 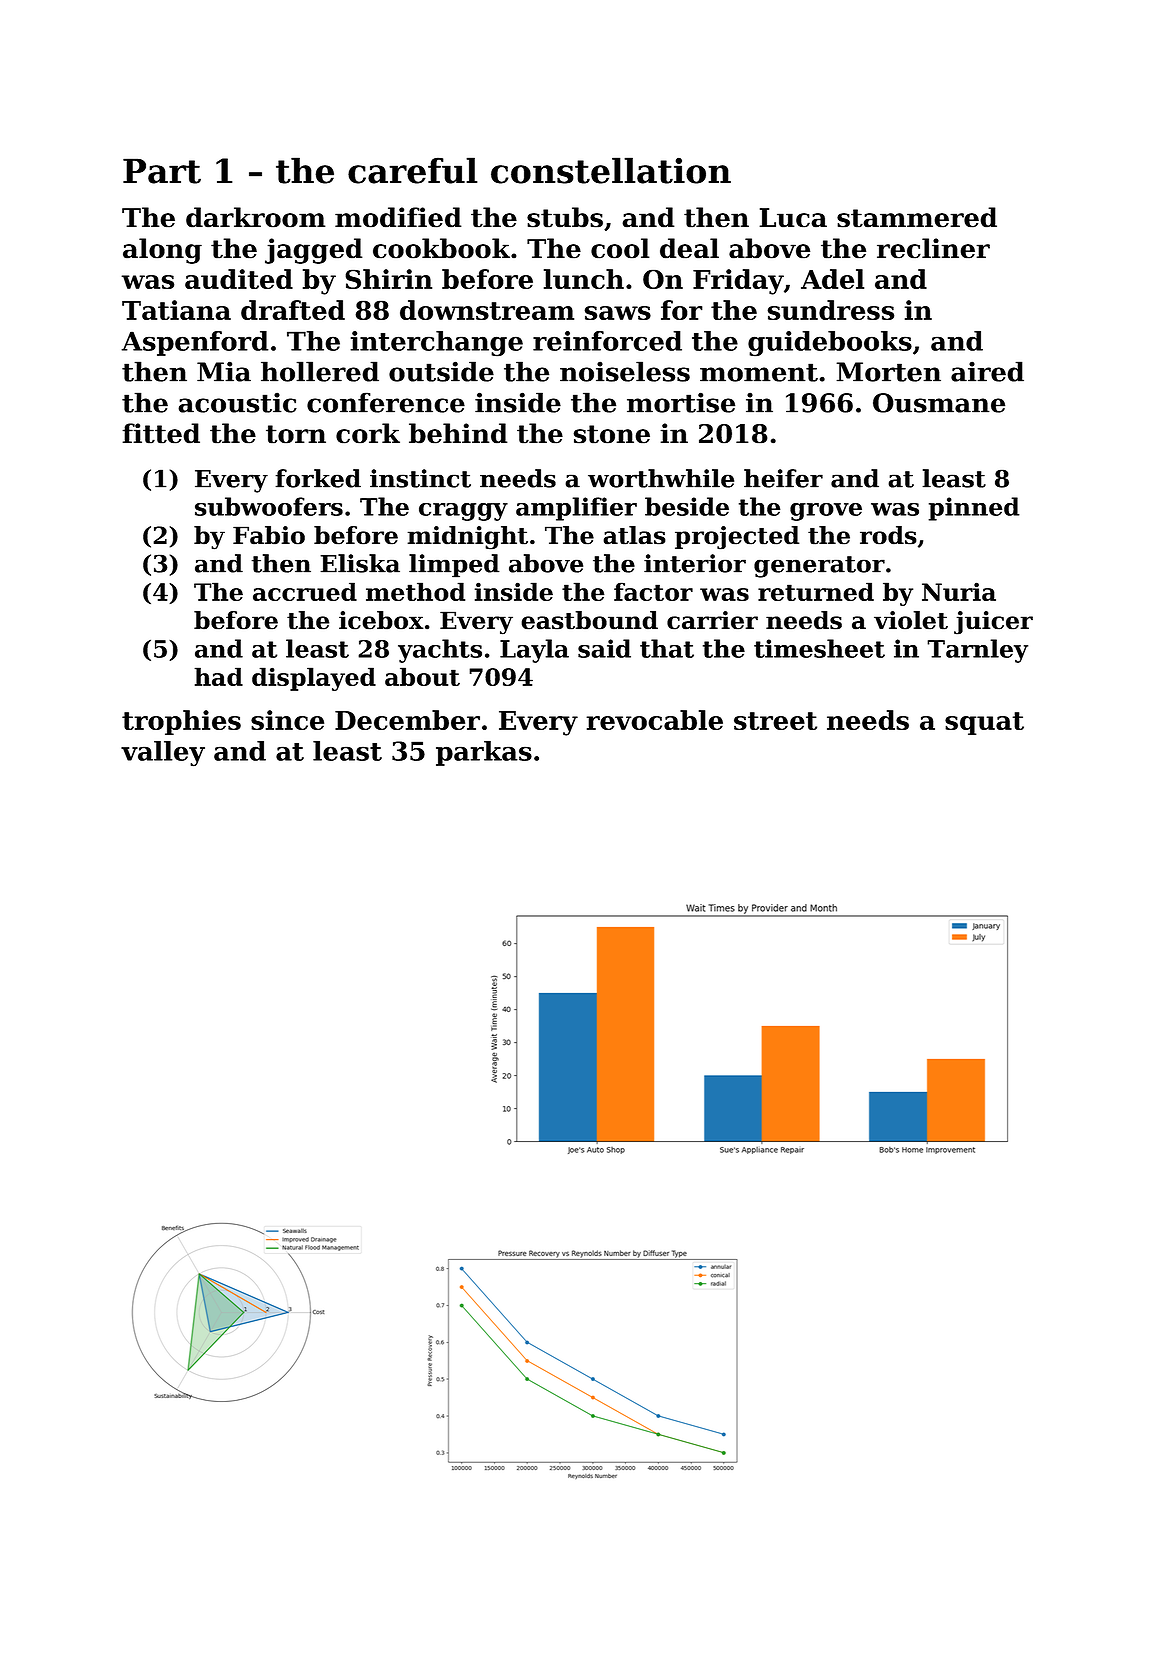 I want to click on valley, so click(x=163, y=753).
